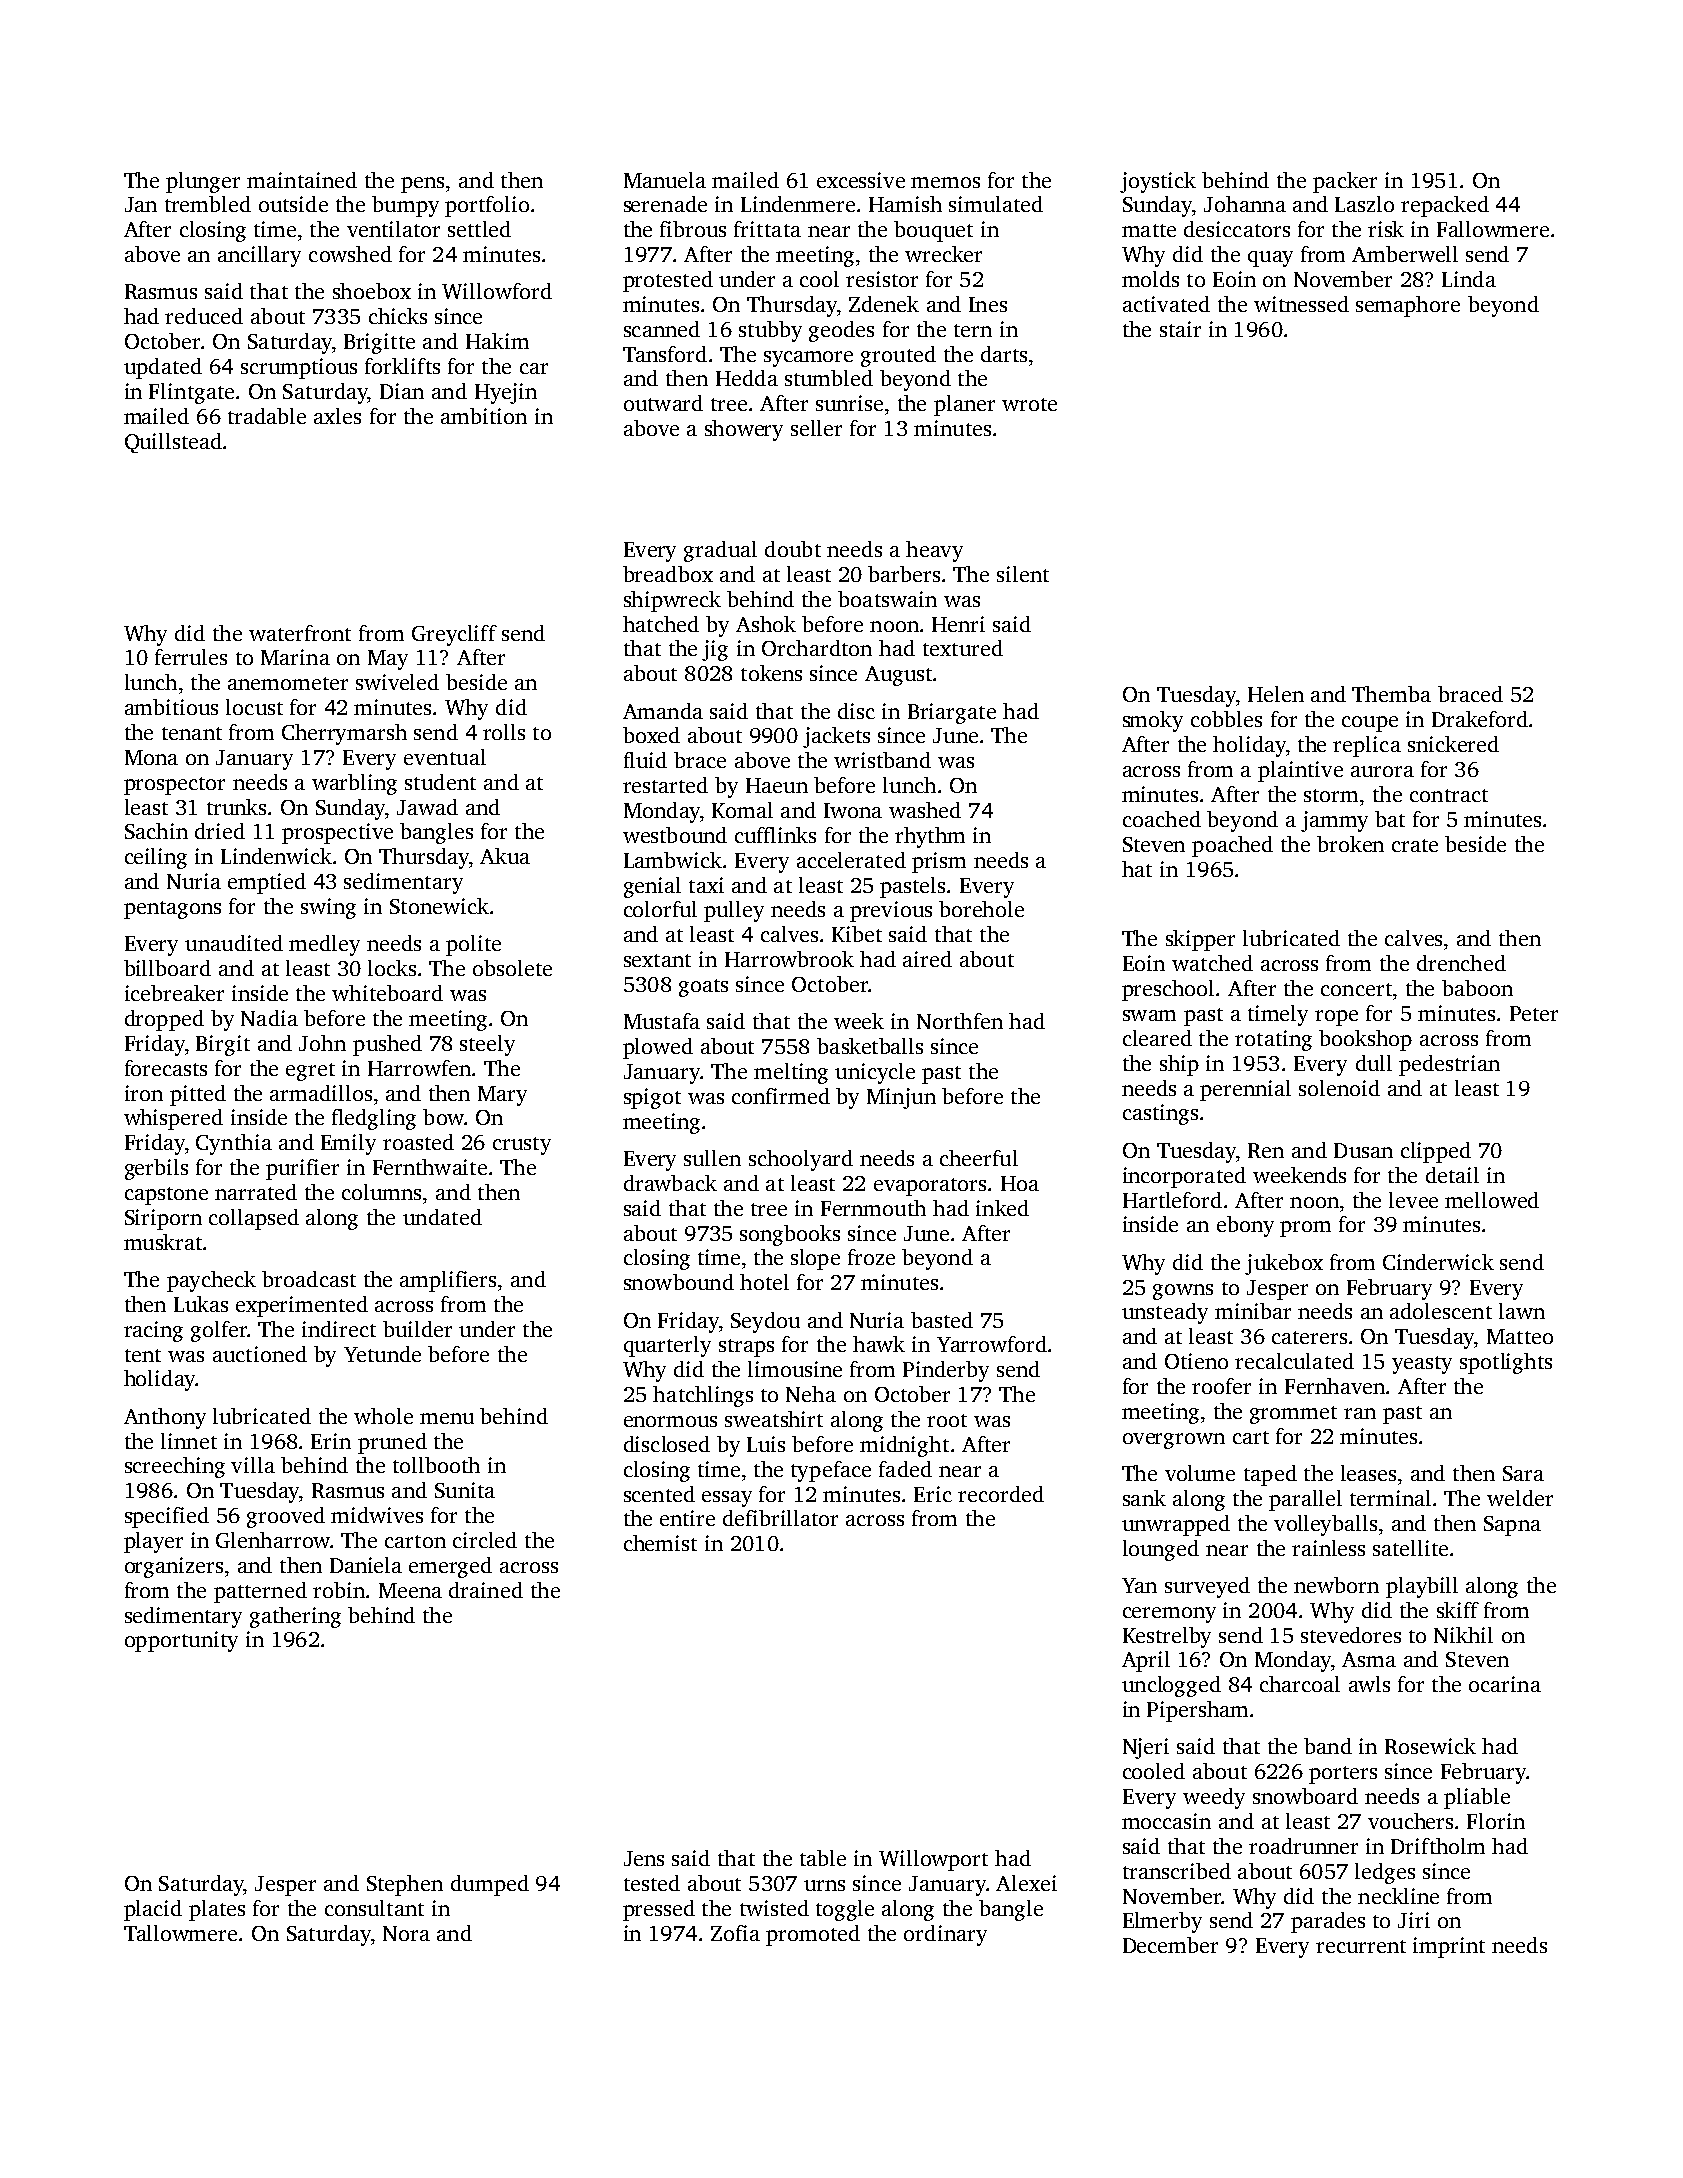 Image resolution: width=1683 pixels, height=2178 pixels. Describe the element at coordinates (1422, 1365) in the screenshot. I see `yeasty` at that location.
